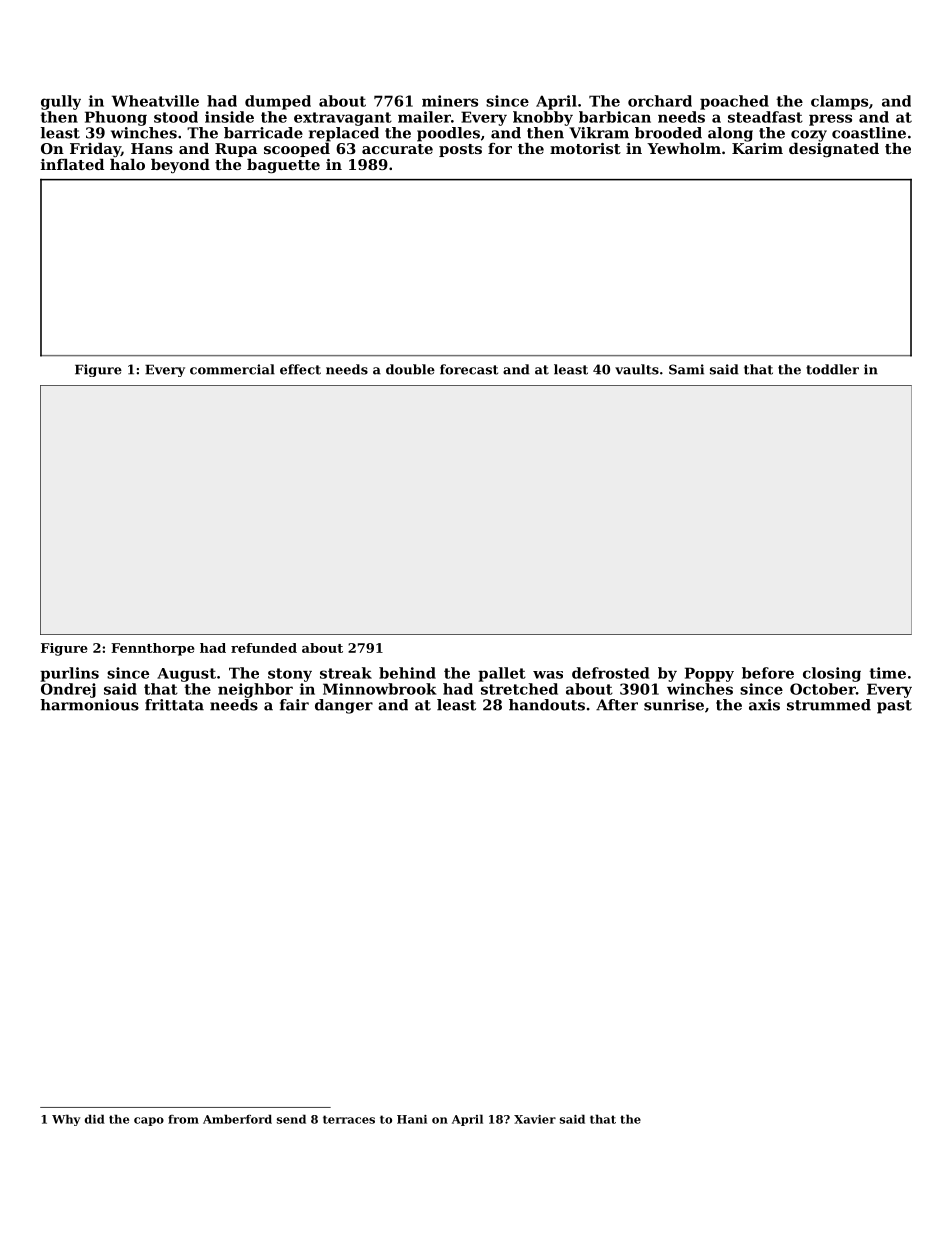 The height and width of the screenshot is (1233, 952). What do you see at coordinates (291, 1119) in the screenshot?
I see `send` at bounding box center [291, 1119].
